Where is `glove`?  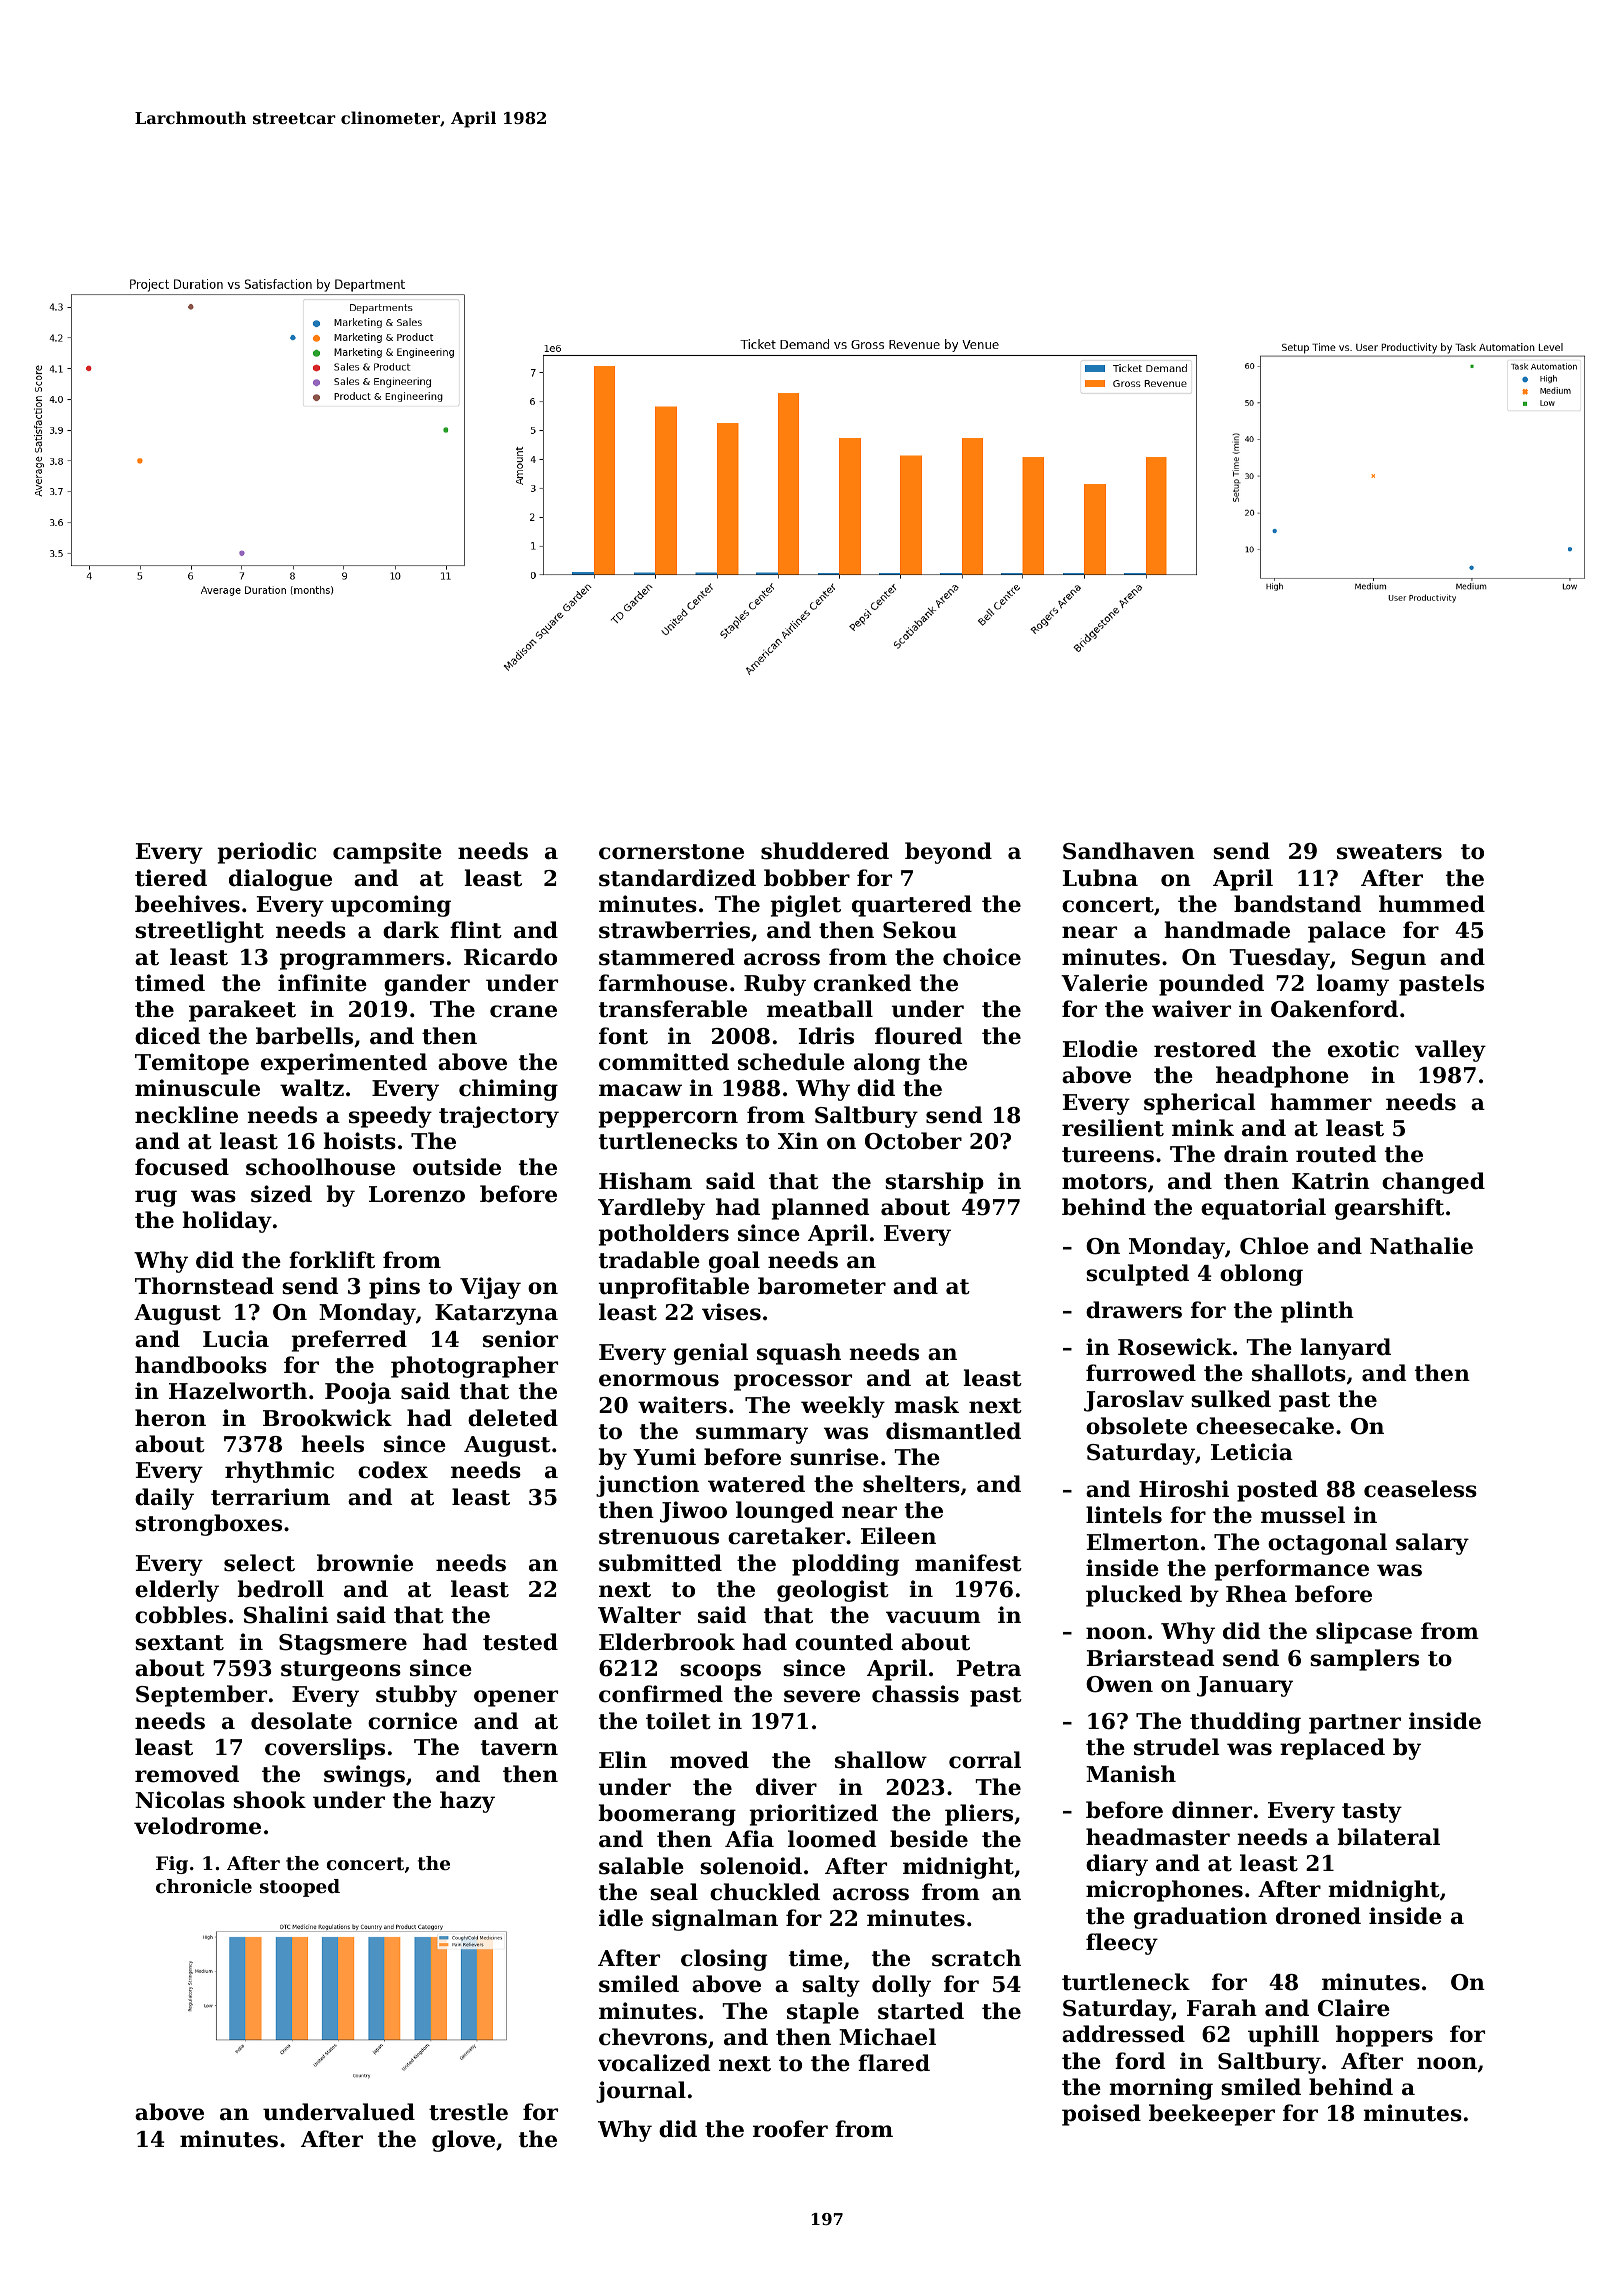 glove is located at coordinates (463, 2141).
